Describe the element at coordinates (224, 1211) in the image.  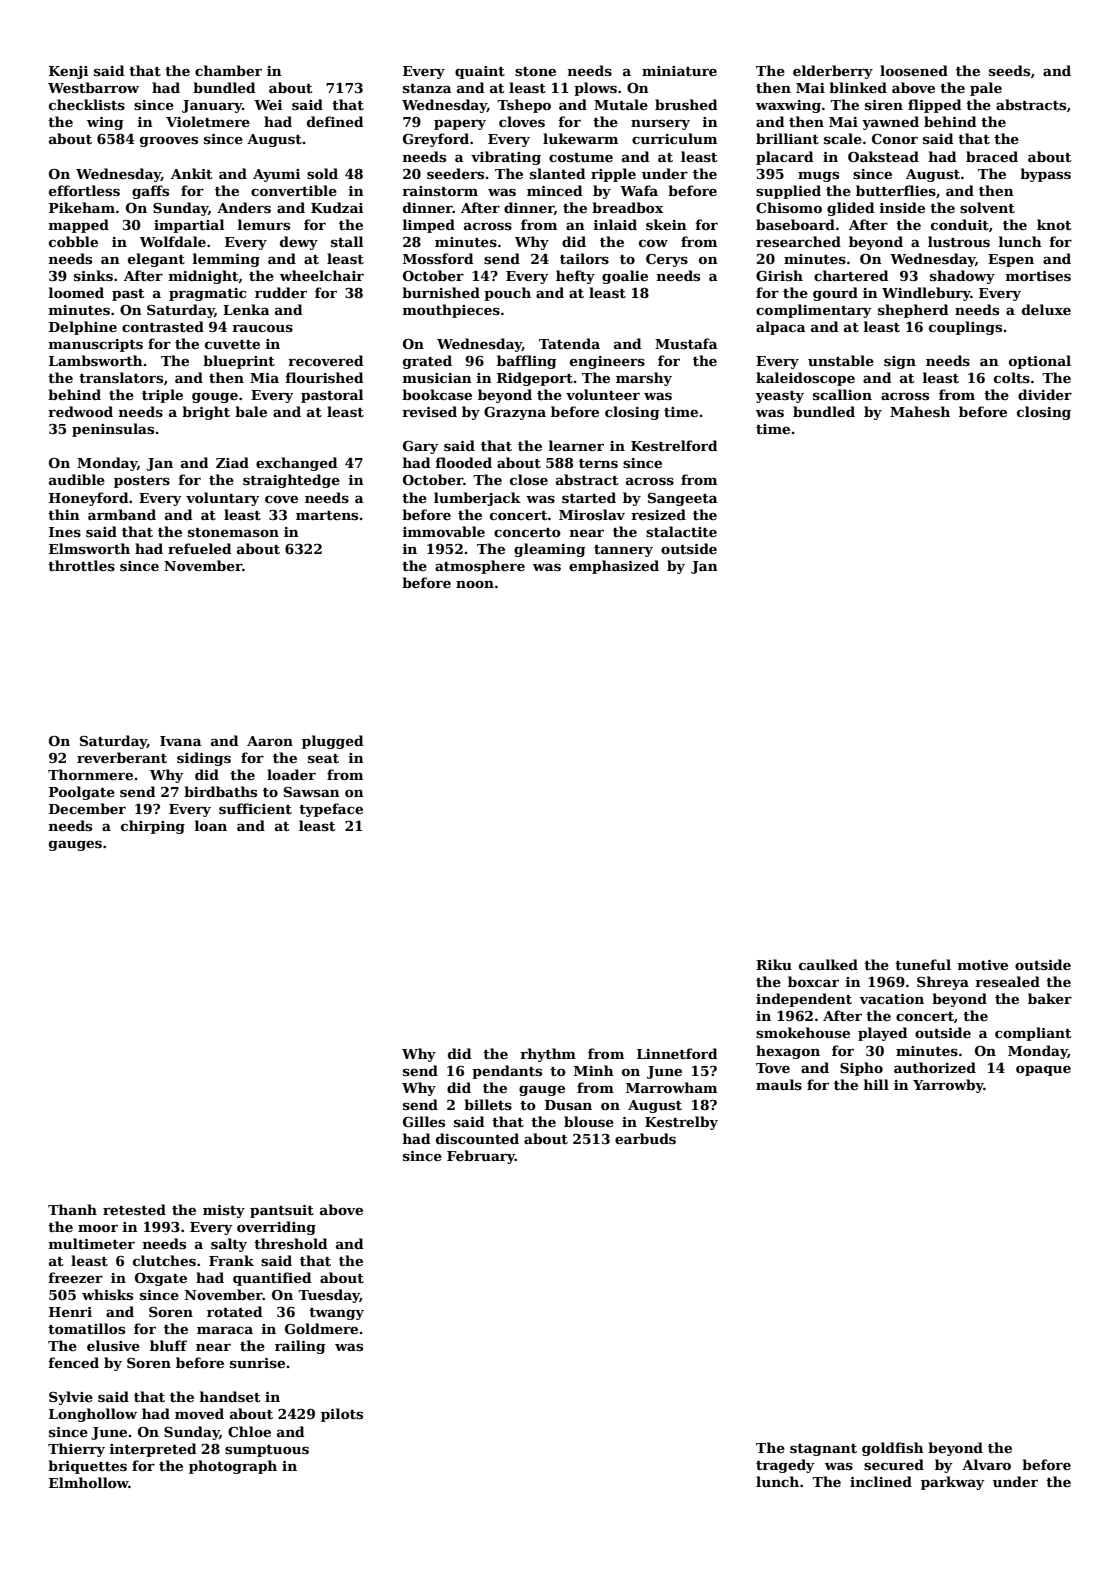
I see `misty` at that location.
